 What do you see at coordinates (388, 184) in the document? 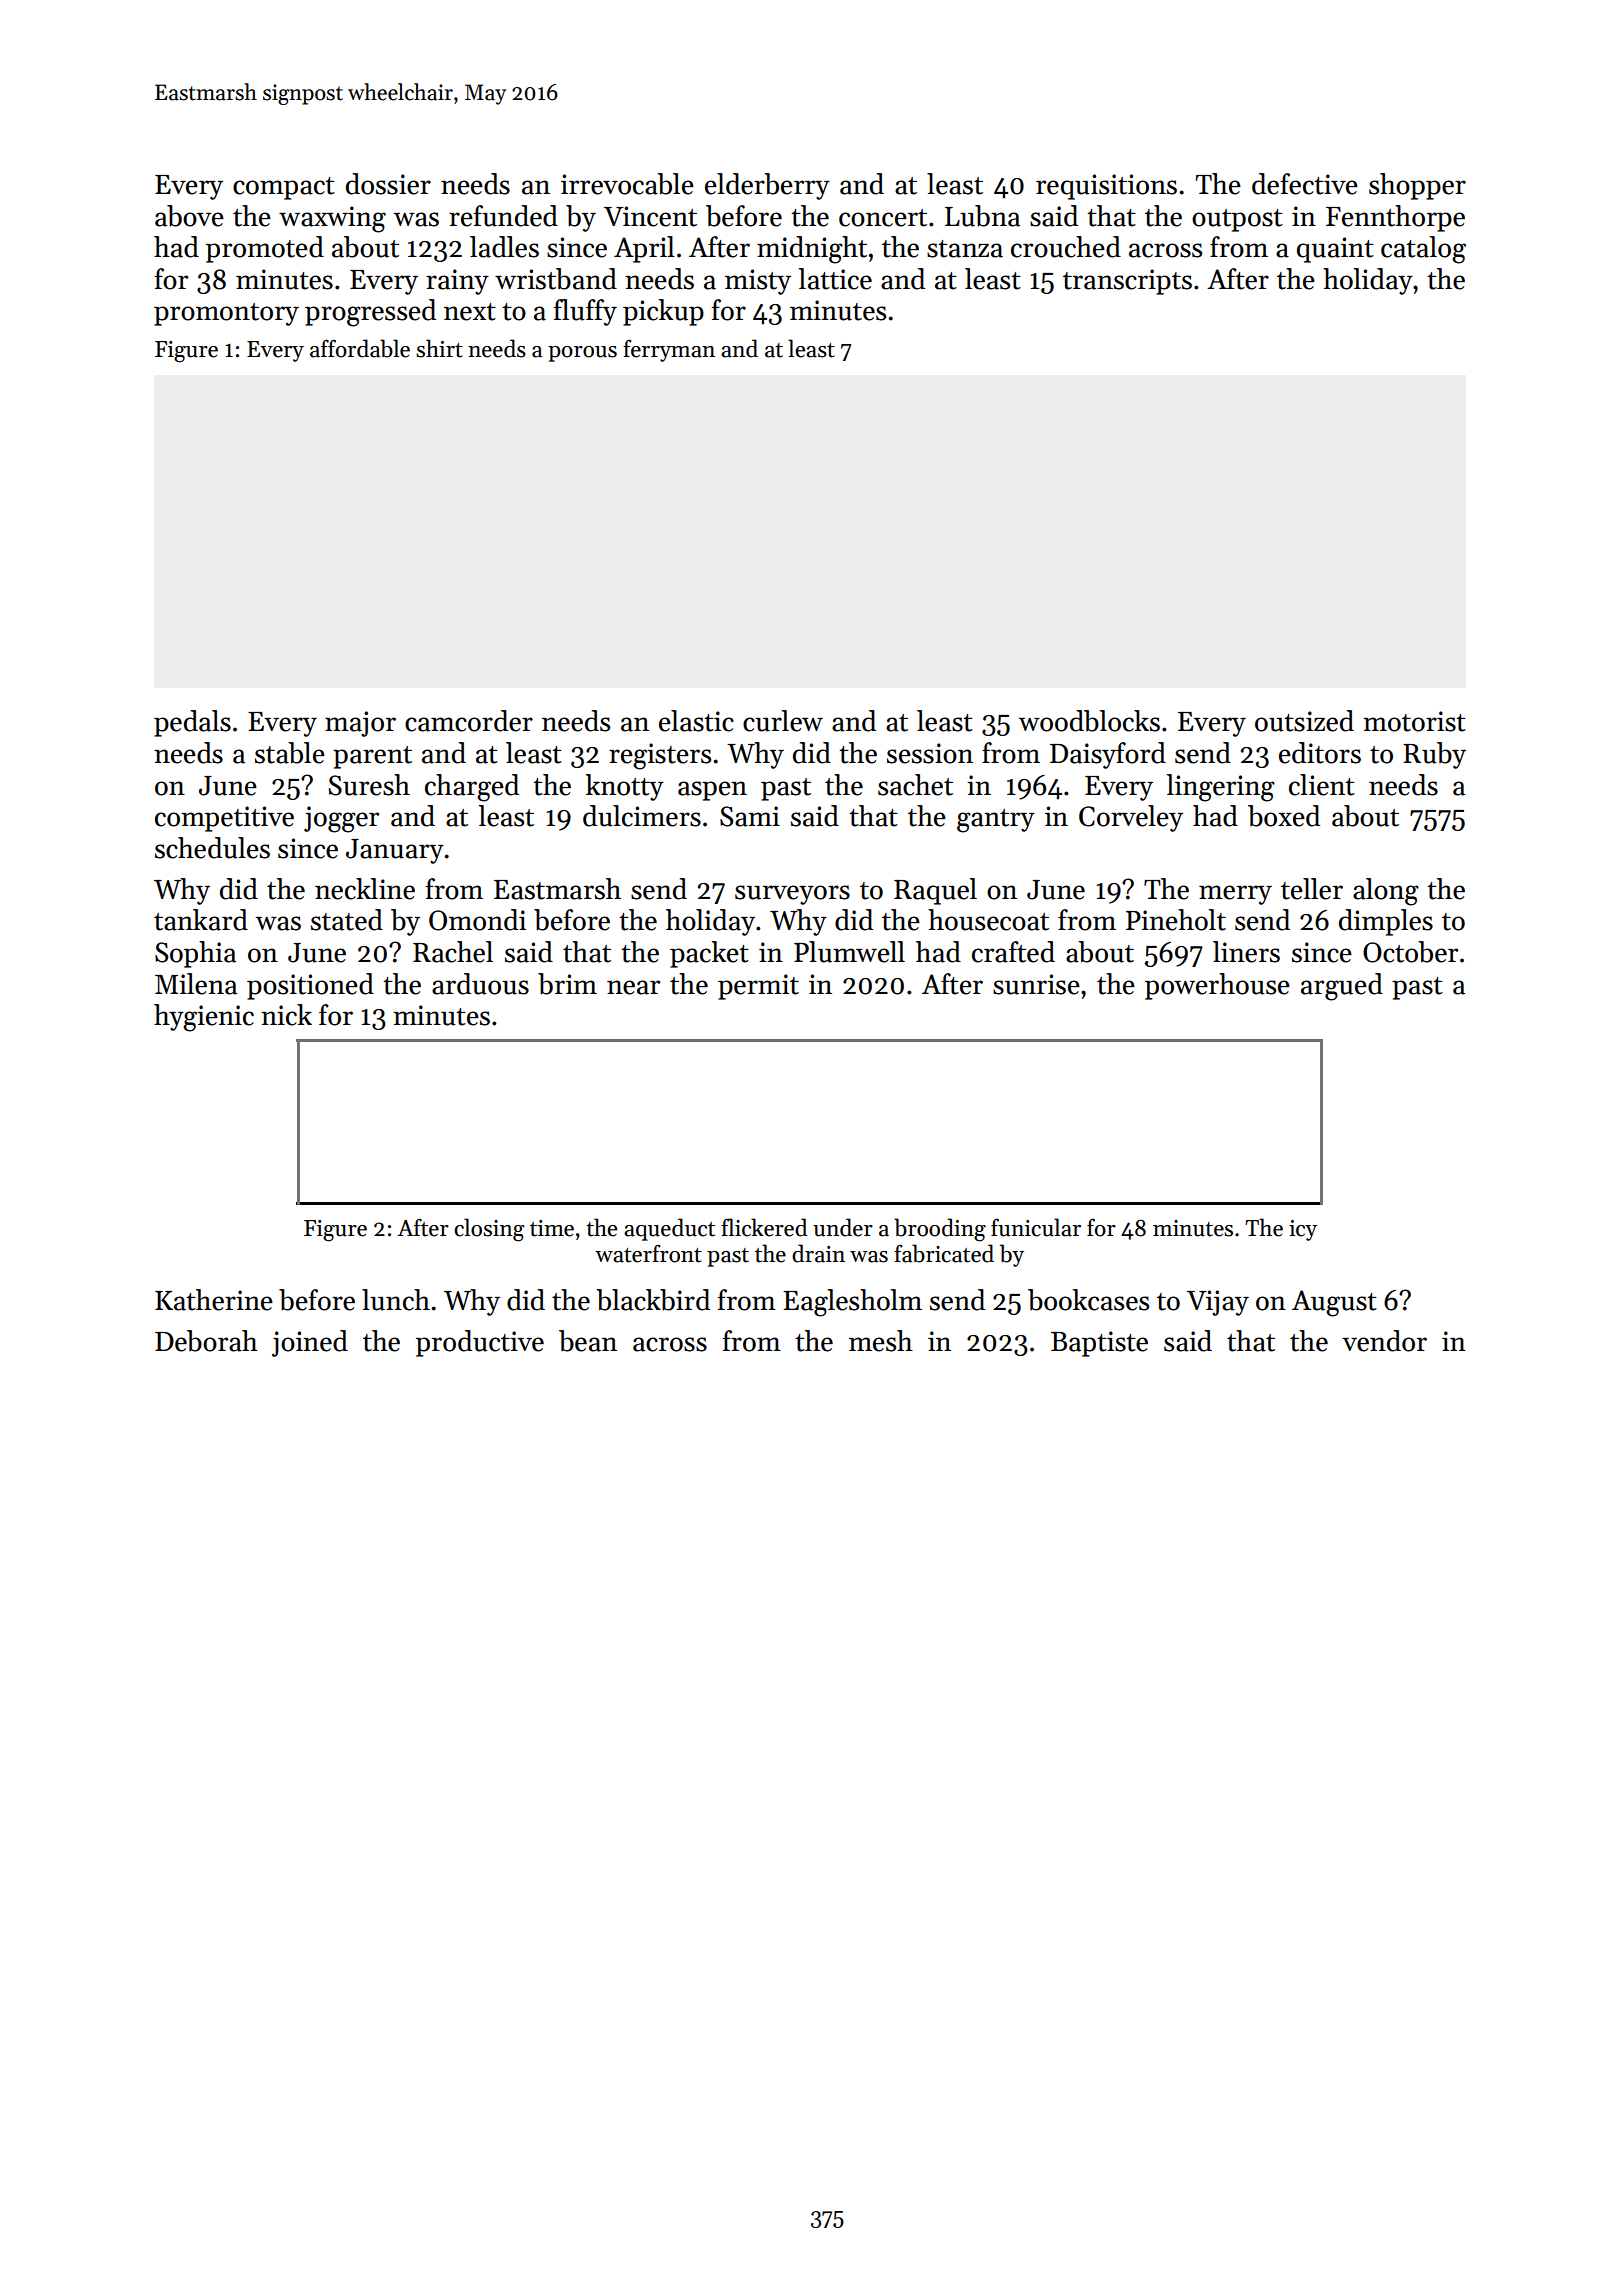
I see `dossier` at bounding box center [388, 184].
